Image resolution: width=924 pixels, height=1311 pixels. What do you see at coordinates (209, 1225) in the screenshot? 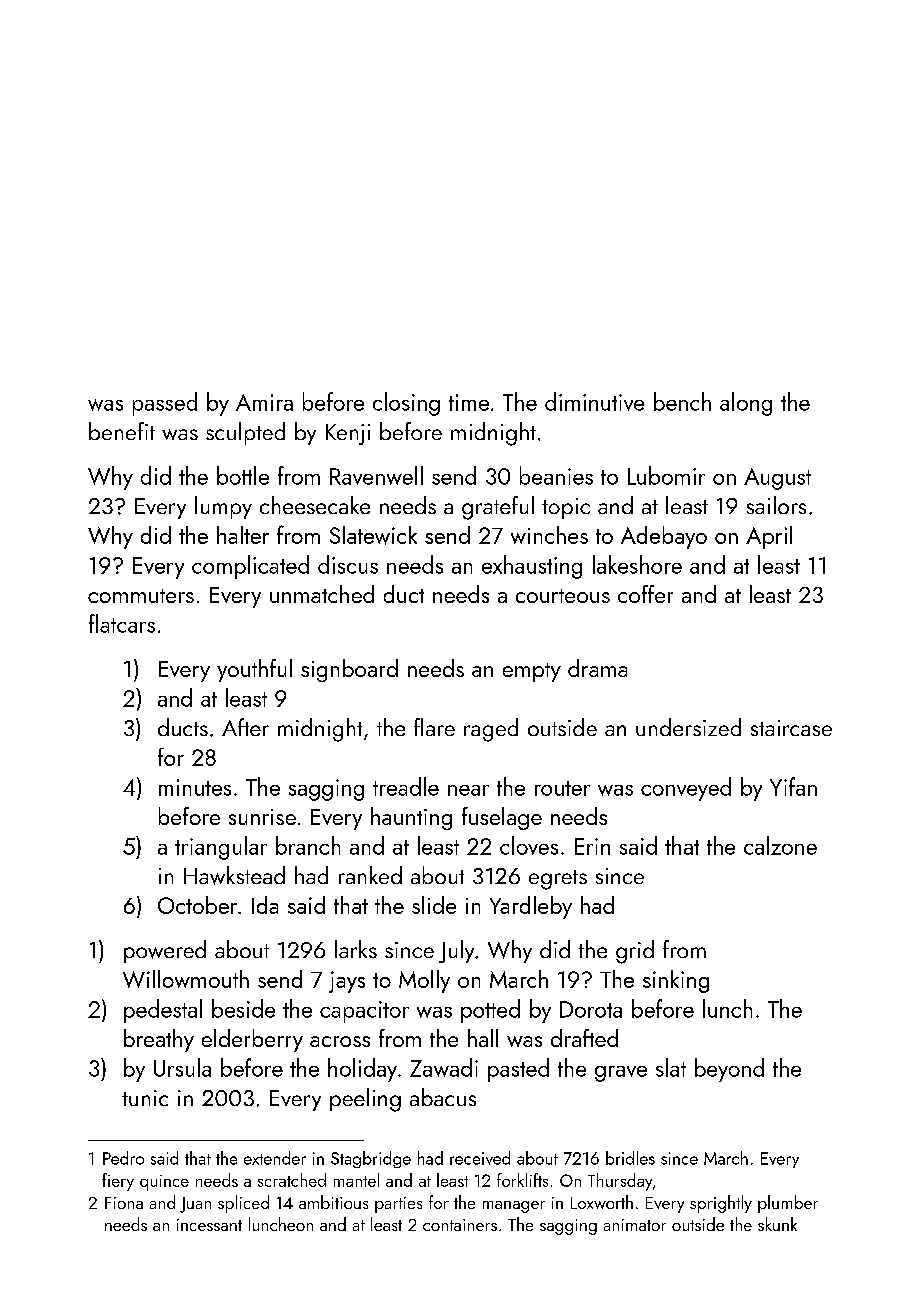
I see `incessant` at bounding box center [209, 1225].
